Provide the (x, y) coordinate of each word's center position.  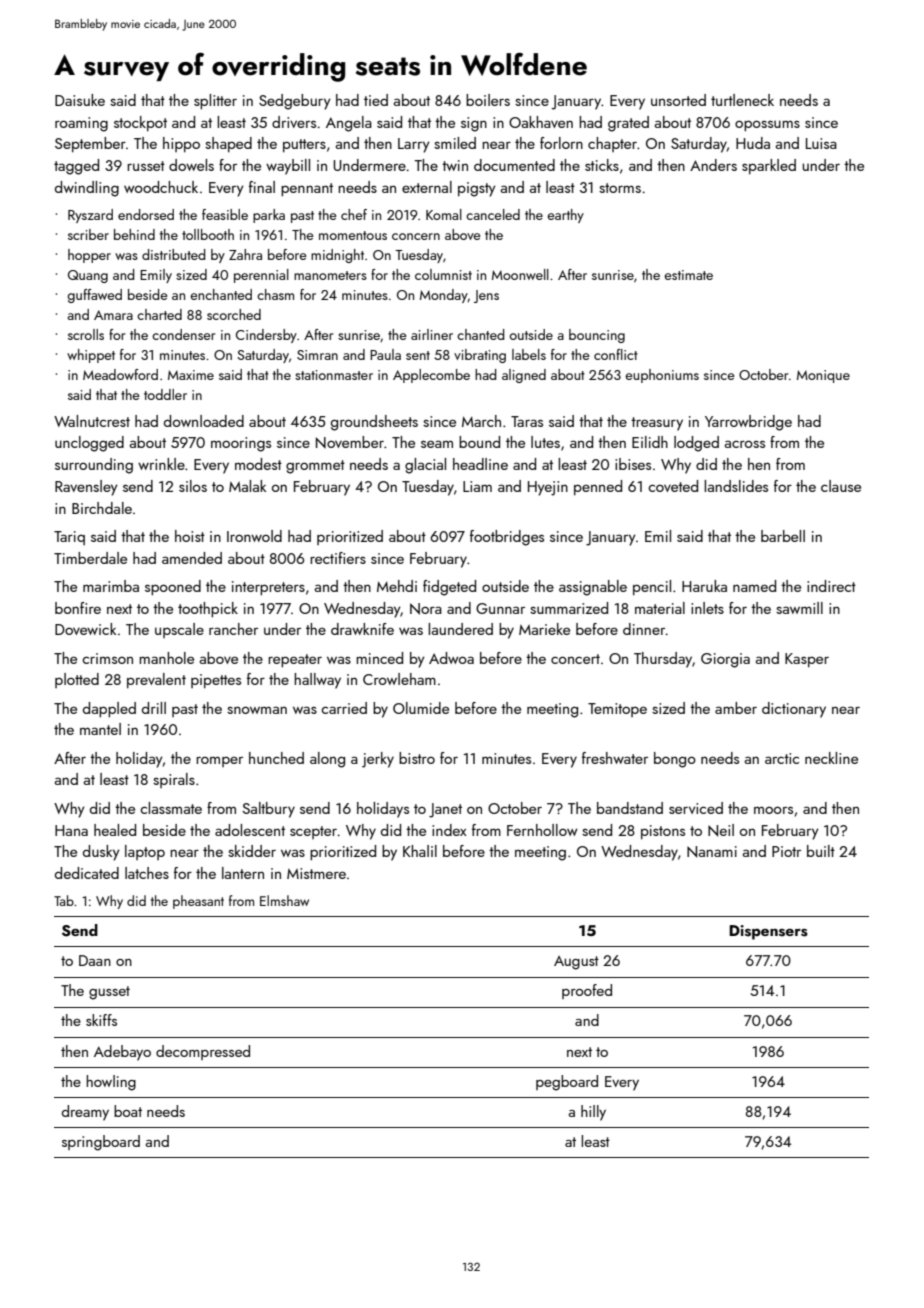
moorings (241, 444)
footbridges (507, 538)
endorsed (146, 214)
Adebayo (122, 1053)
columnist (443, 274)
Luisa (821, 143)
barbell (783, 536)
